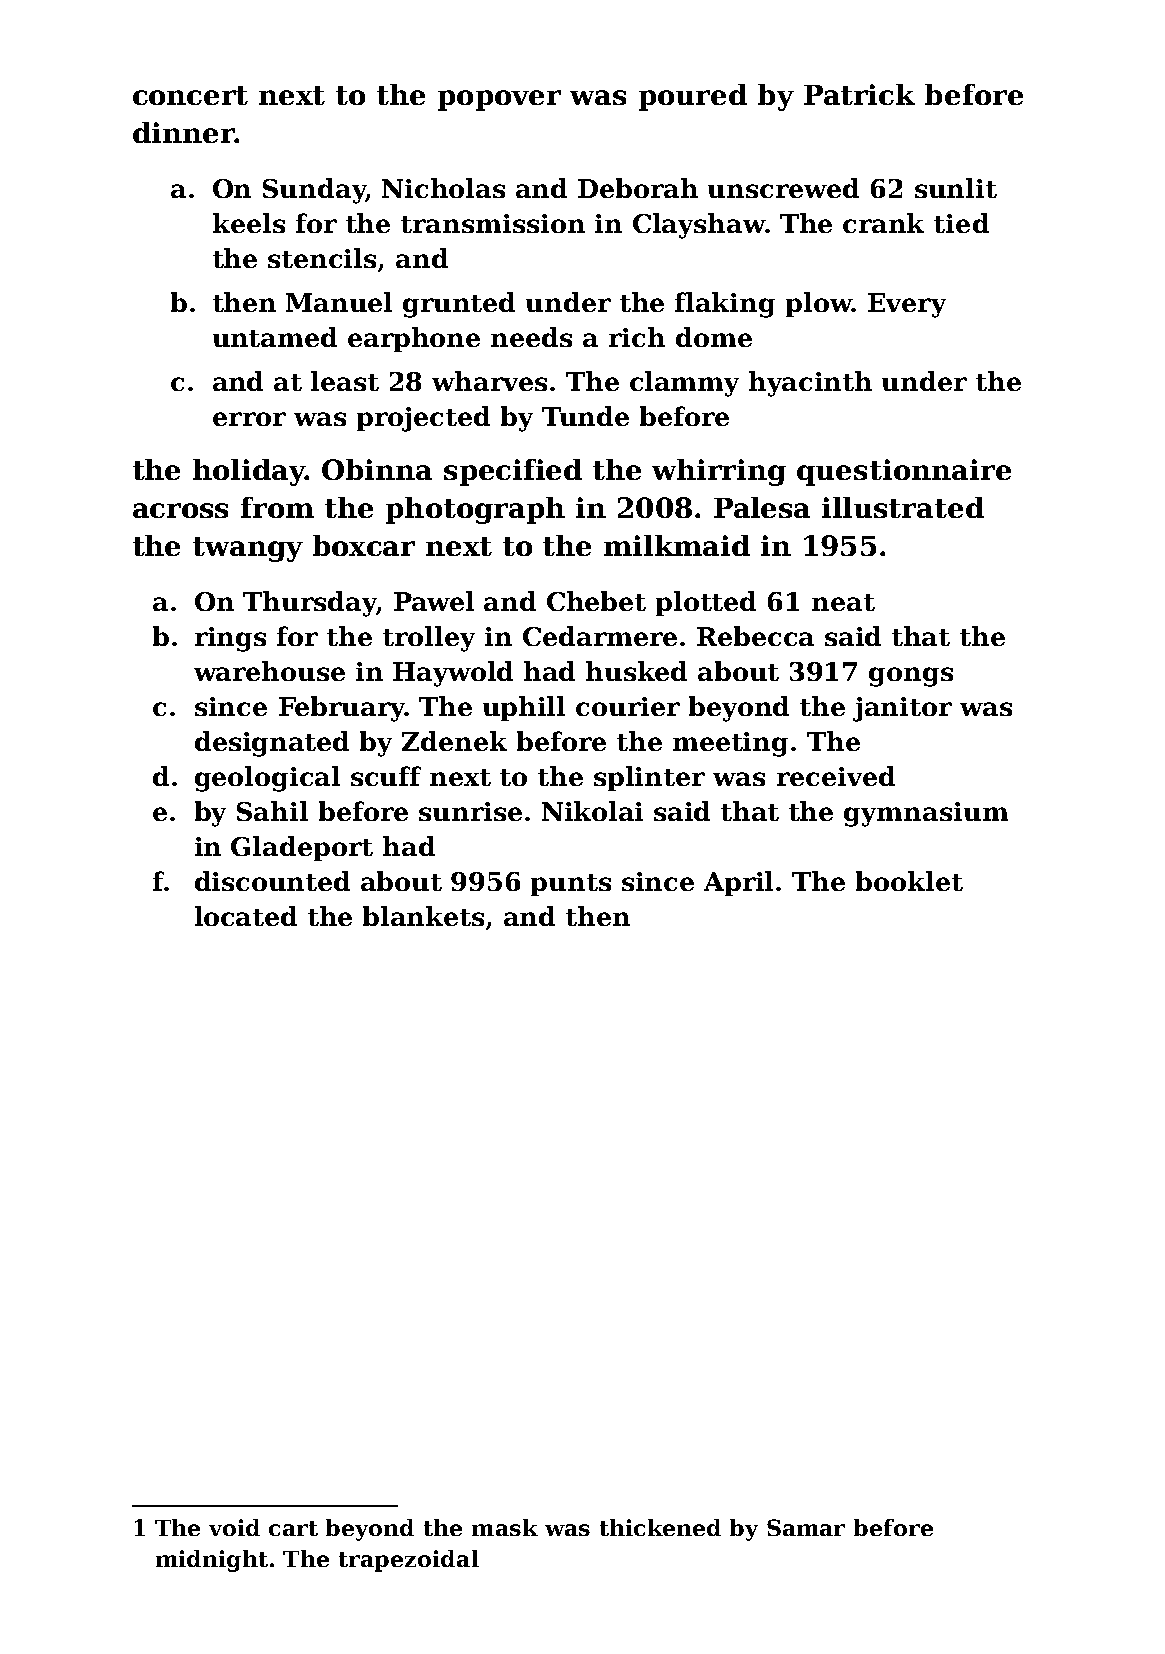 The image size is (1165, 1654). Describe the element at coordinates (267, 779) in the document. I see `geological` at that location.
